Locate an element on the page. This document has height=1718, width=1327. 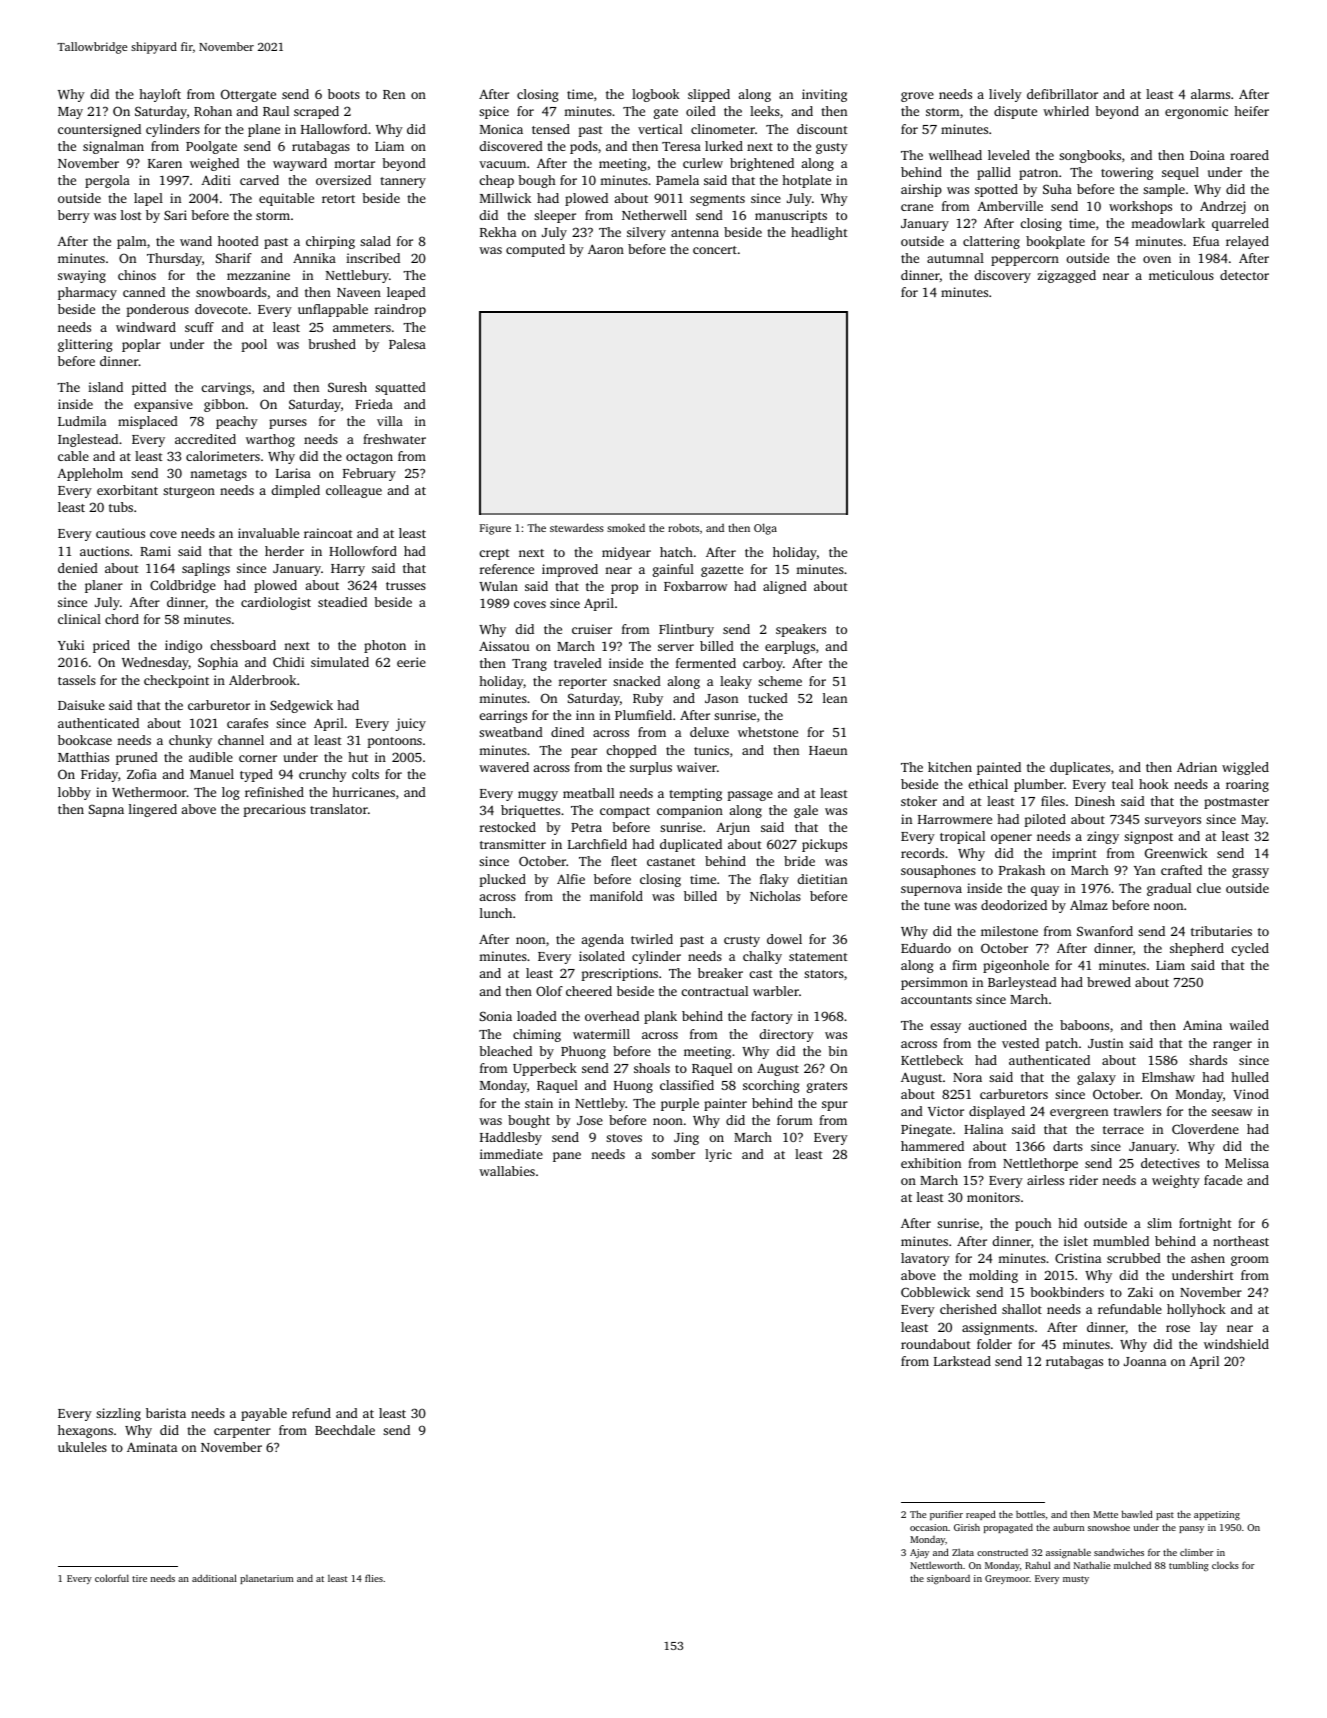
Sedgewick is located at coordinates (301, 706).
